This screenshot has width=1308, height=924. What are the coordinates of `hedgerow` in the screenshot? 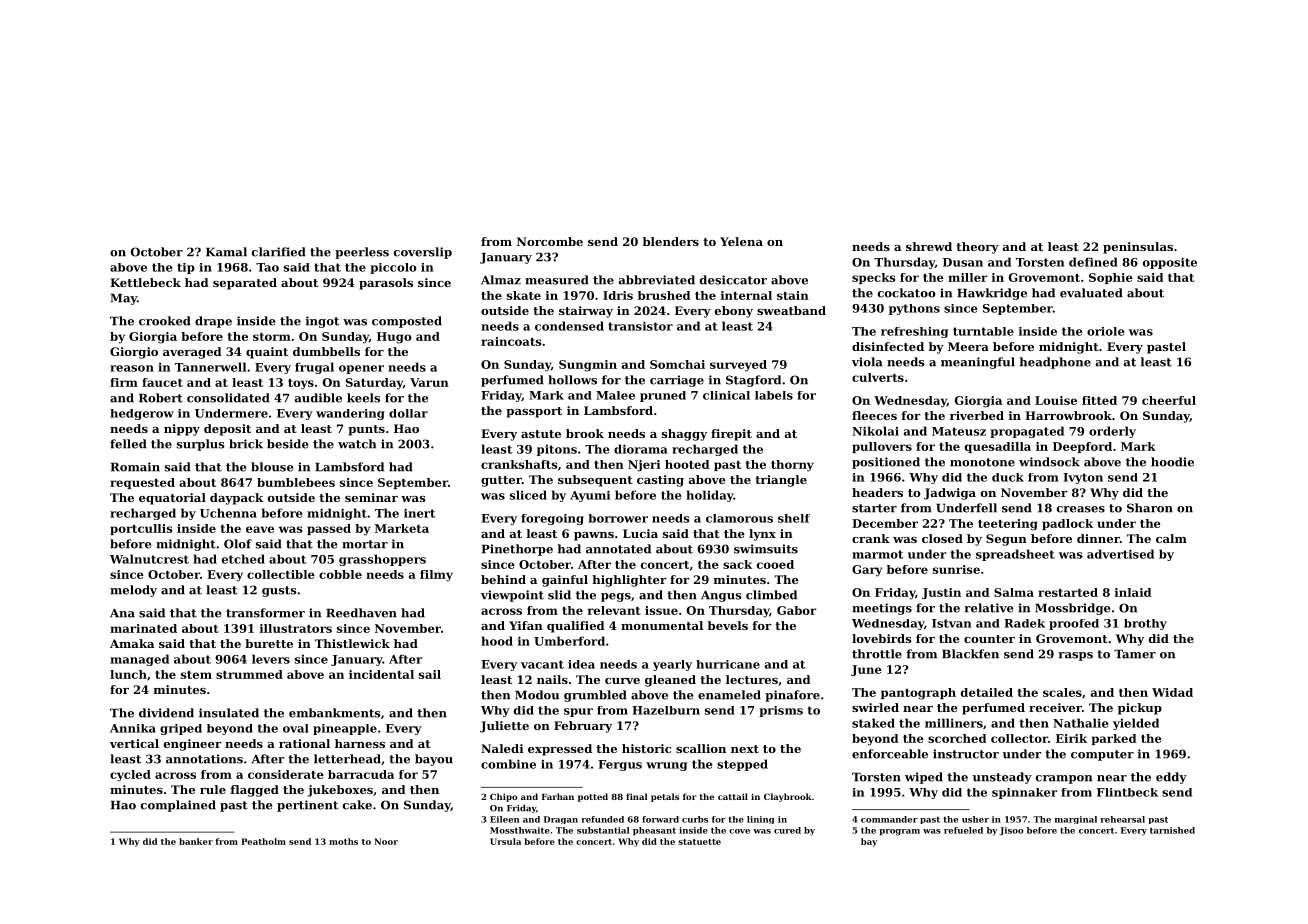 It's located at (142, 414).
